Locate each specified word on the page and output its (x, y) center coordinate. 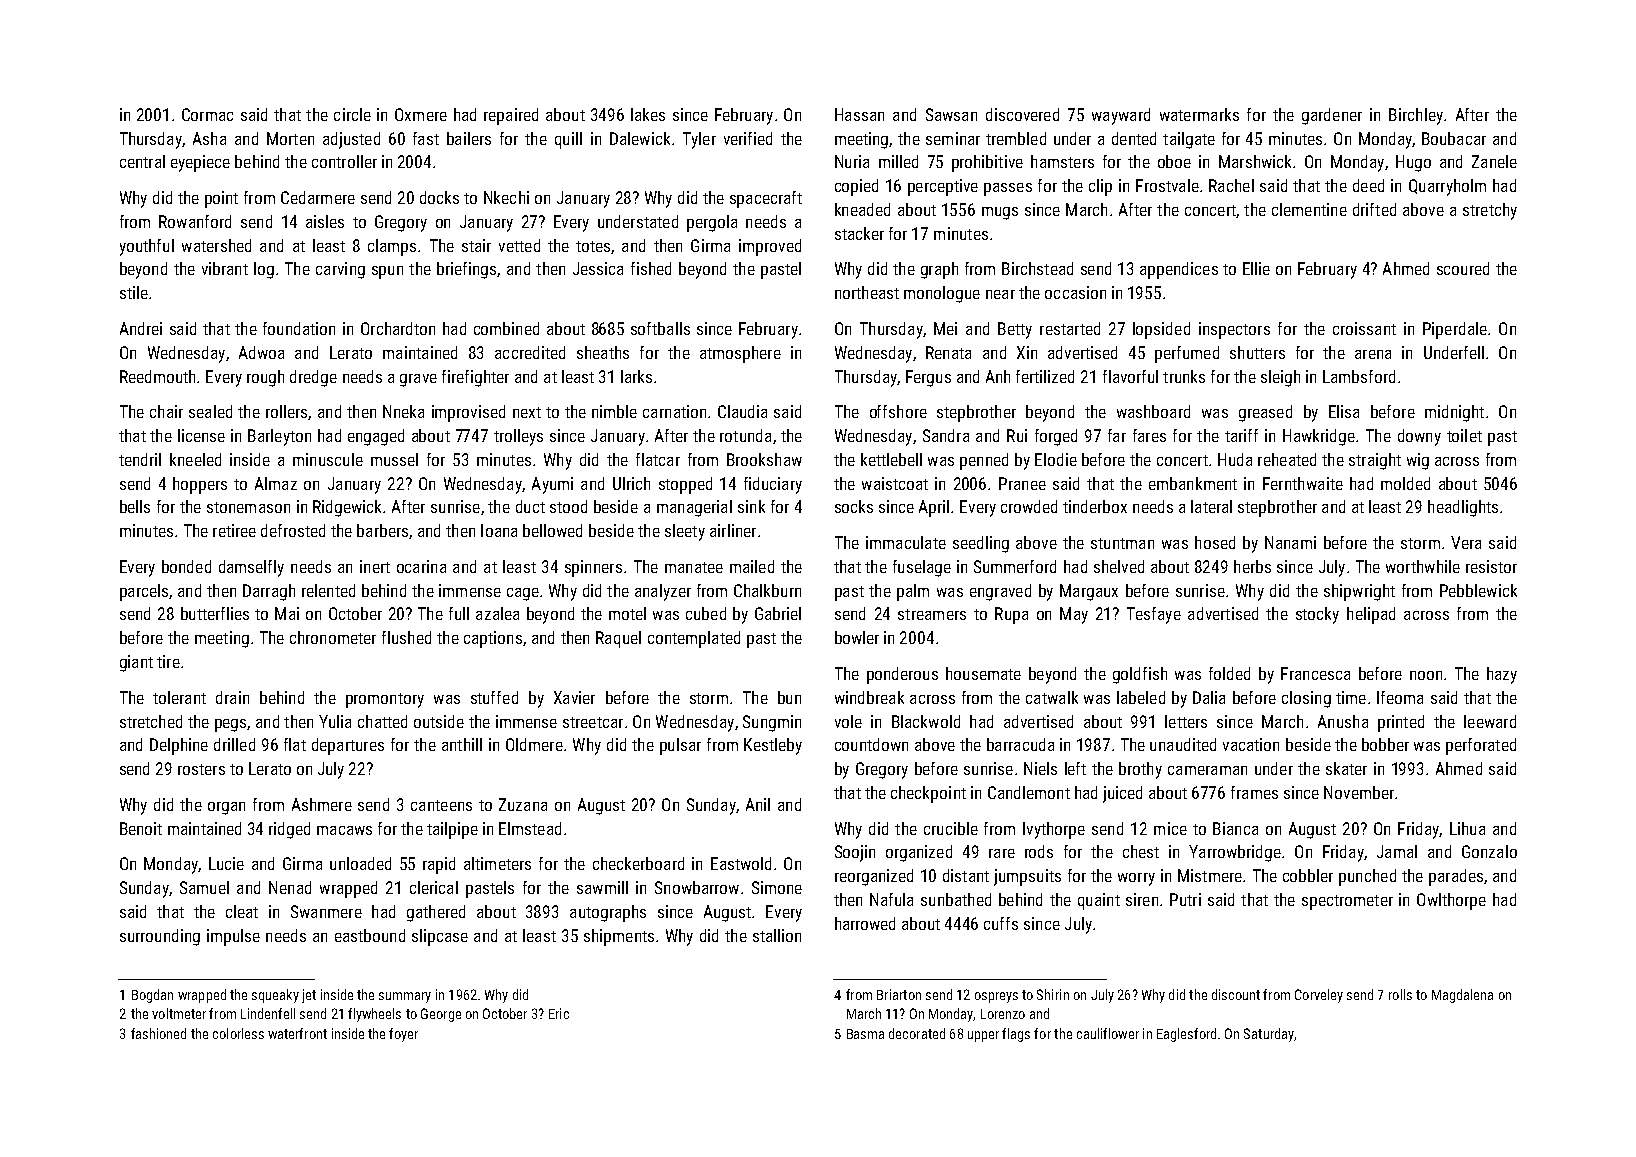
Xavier (574, 697)
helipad (1371, 615)
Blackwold (926, 721)
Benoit (141, 828)
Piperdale (1455, 330)
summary (405, 997)
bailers (469, 138)
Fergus (928, 378)
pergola (712, 223)
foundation (299, 328)
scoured (1463, 268)
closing (1306, 699)
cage (523, 594)
